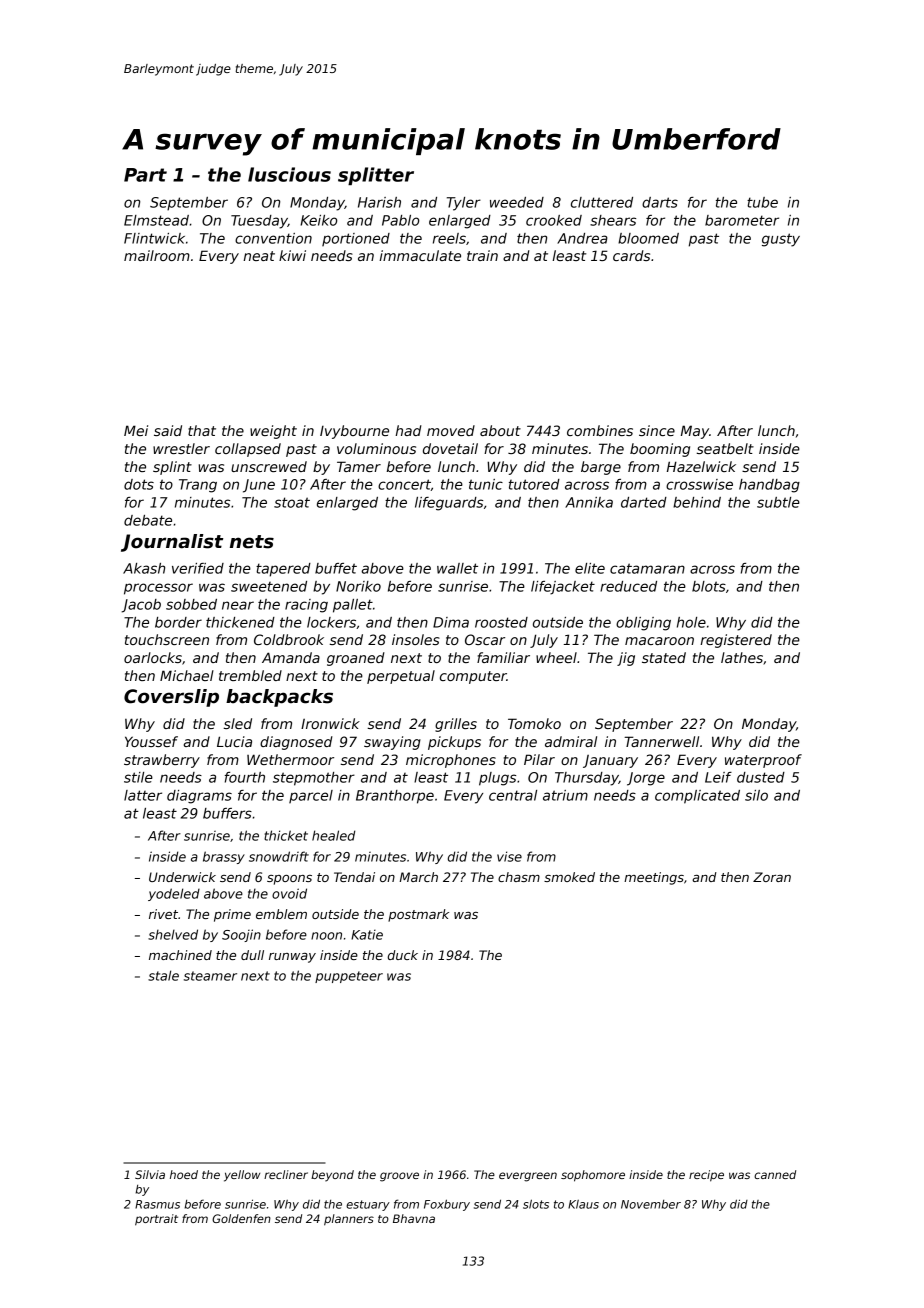 The width and height of the image is (924, 1308). Describe the element at coordinates (706, 1176) in the image. I see `recipe` at that location.
